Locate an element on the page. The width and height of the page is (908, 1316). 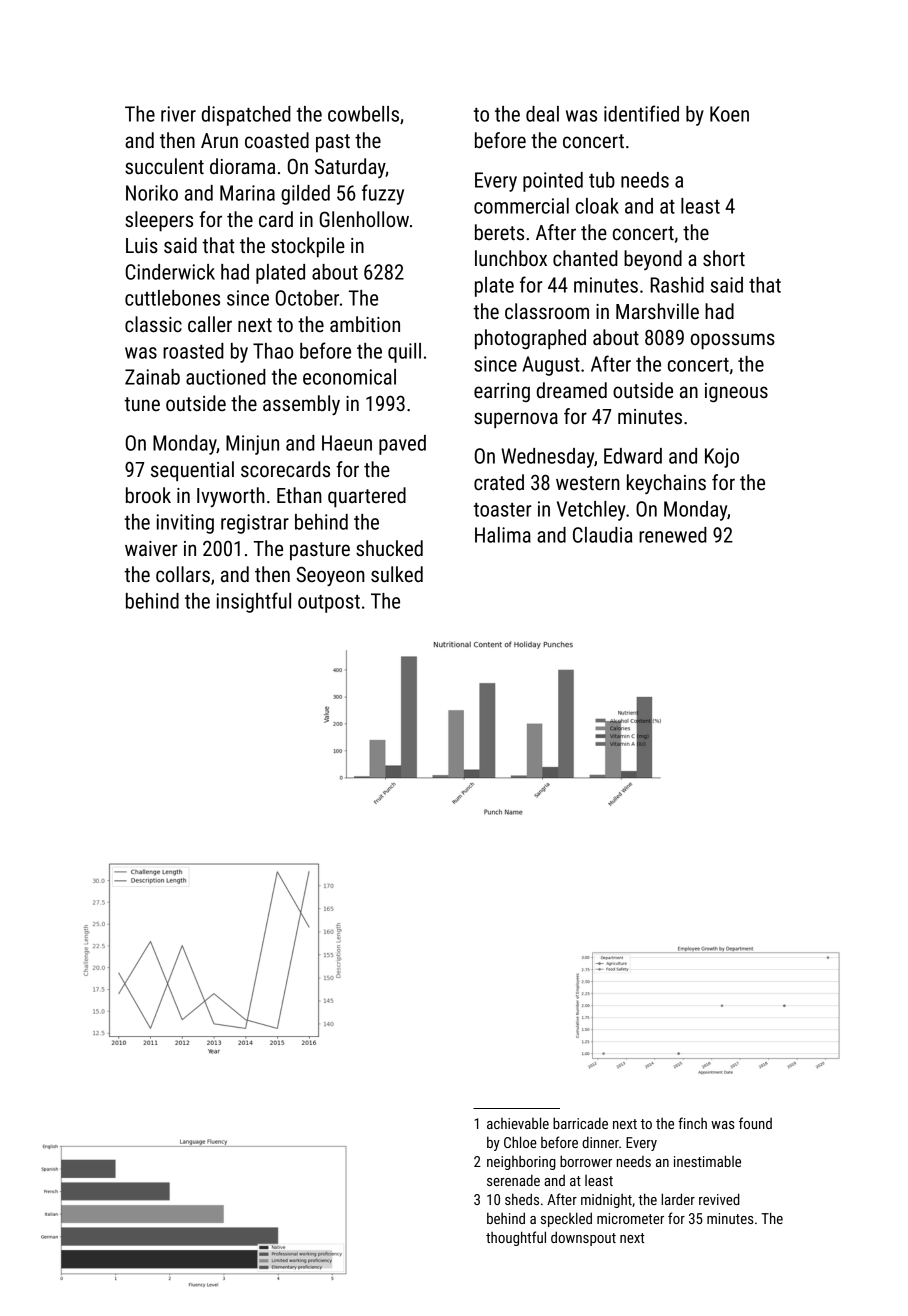
river is located at coordinates (178, 114).
